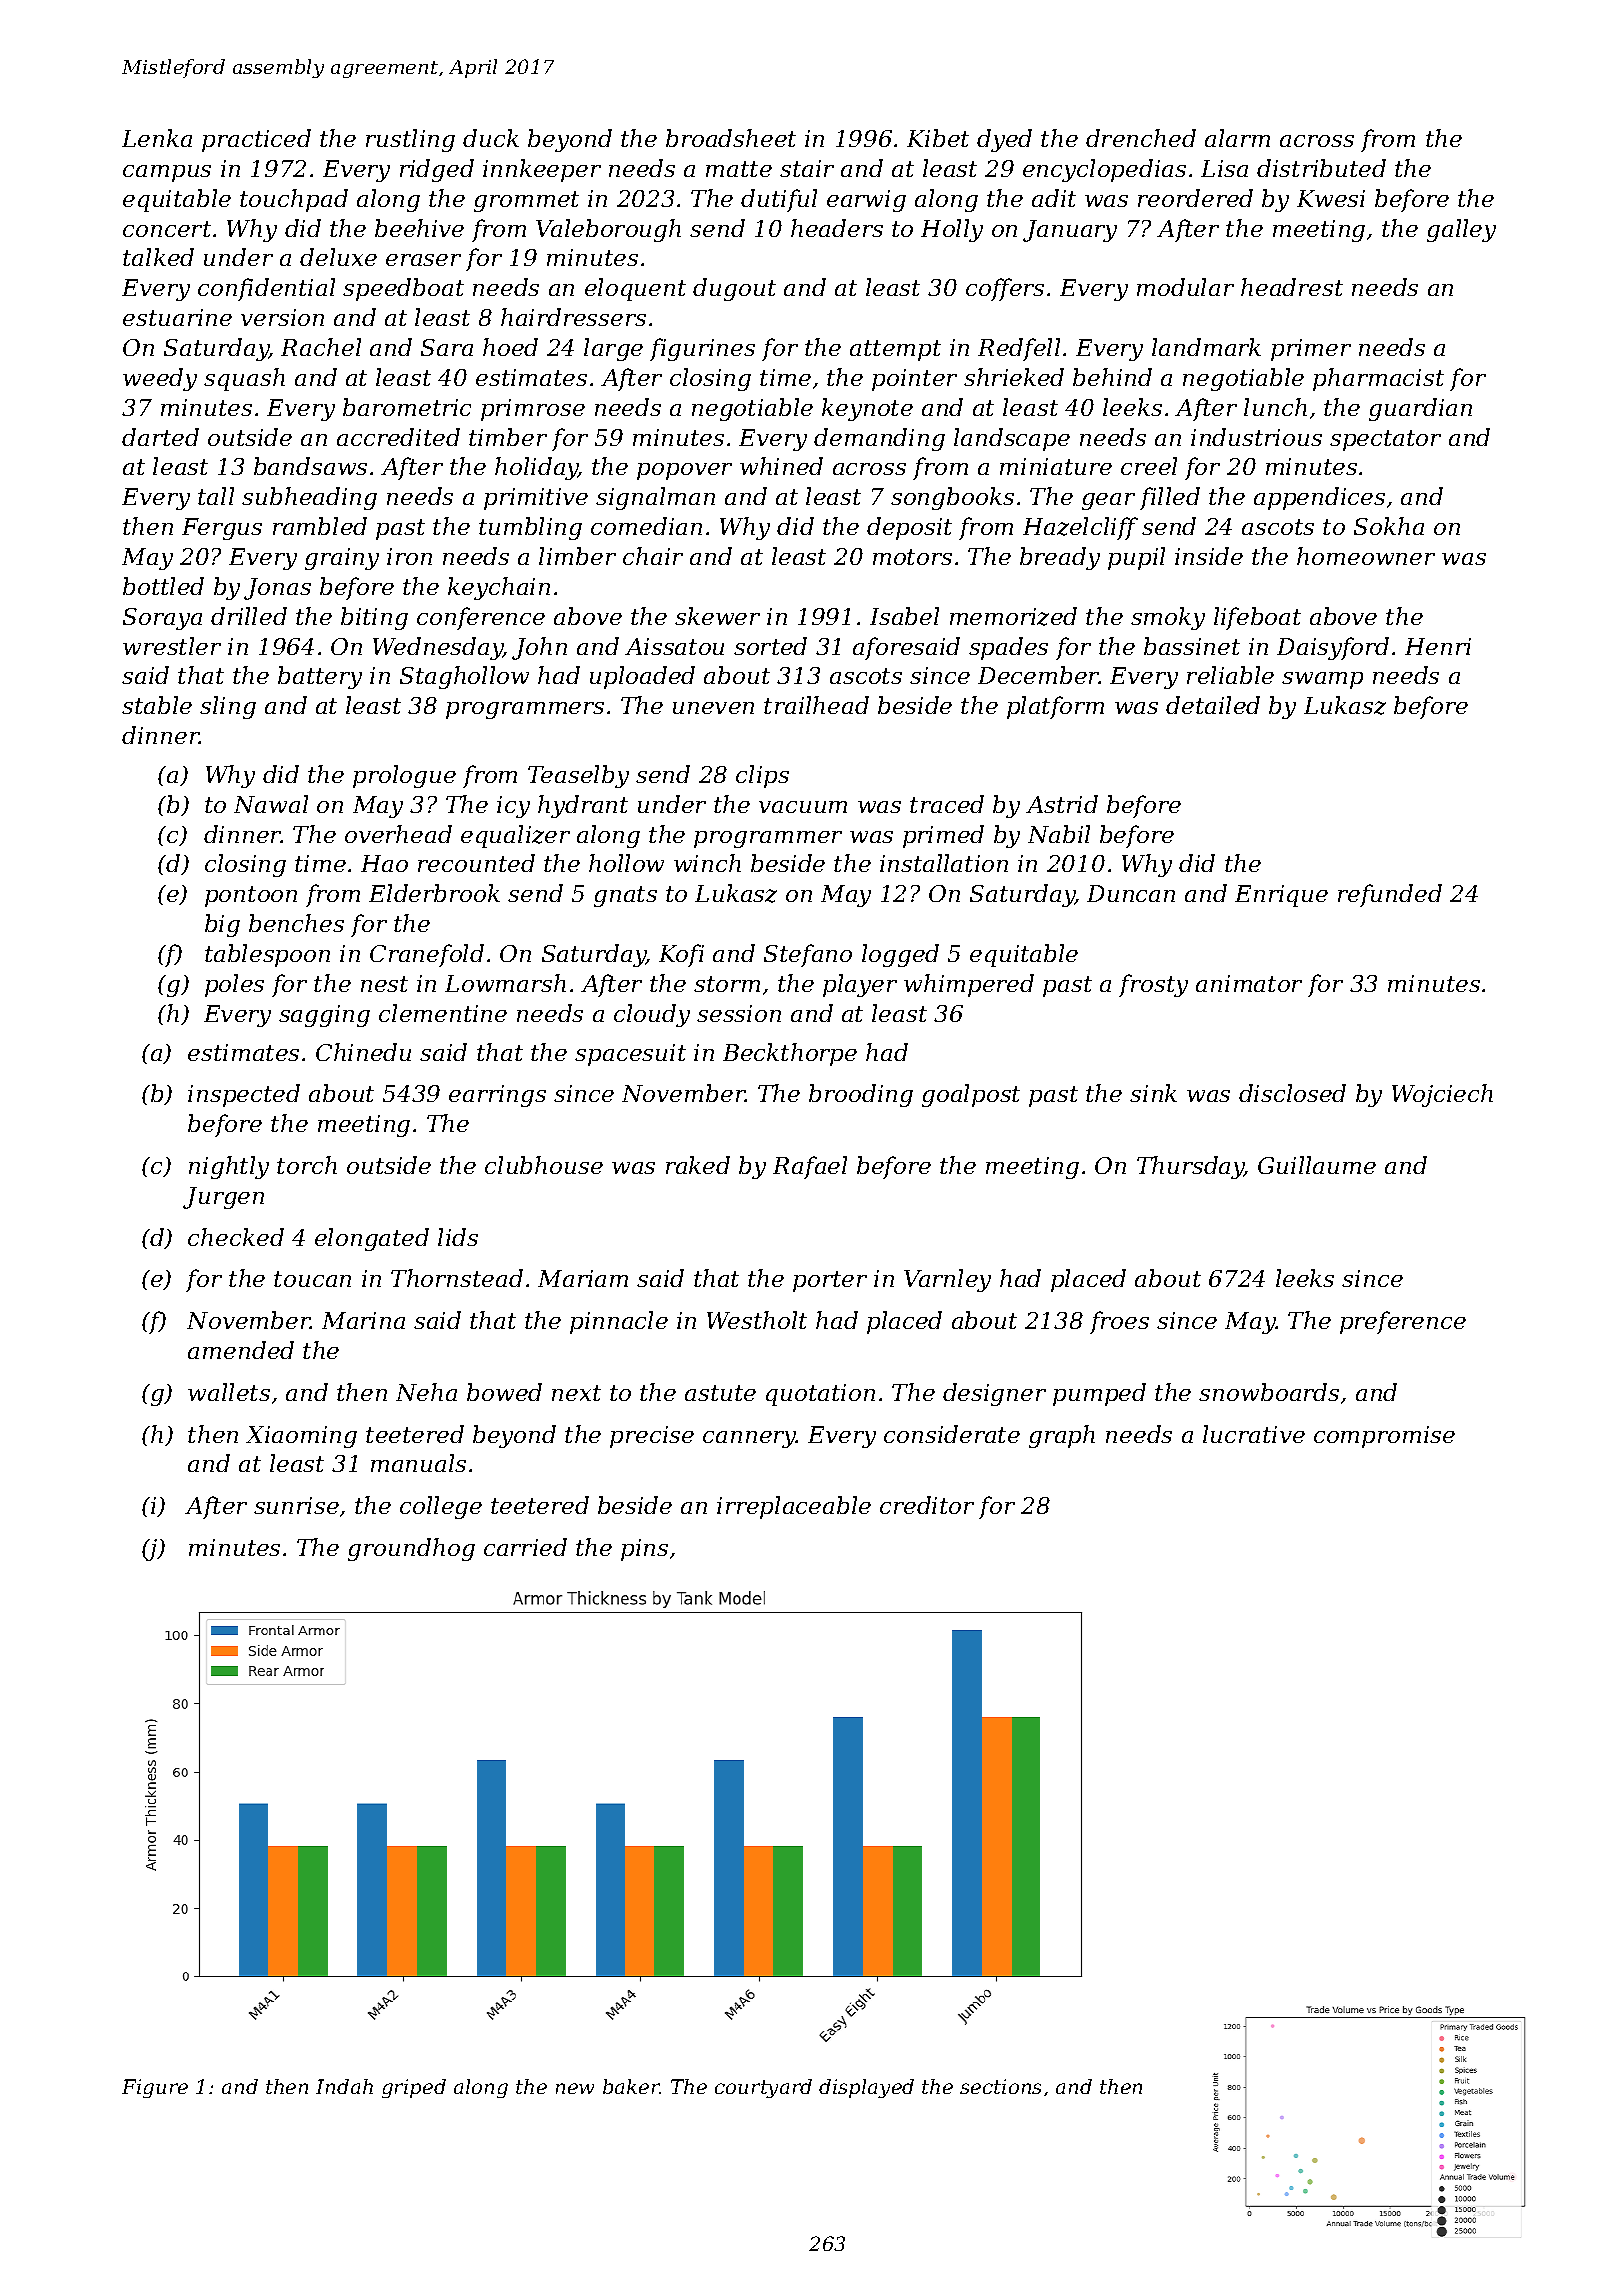 This page has width=1620, height=2292. I want to click on displayed, so click(866, 2088).
